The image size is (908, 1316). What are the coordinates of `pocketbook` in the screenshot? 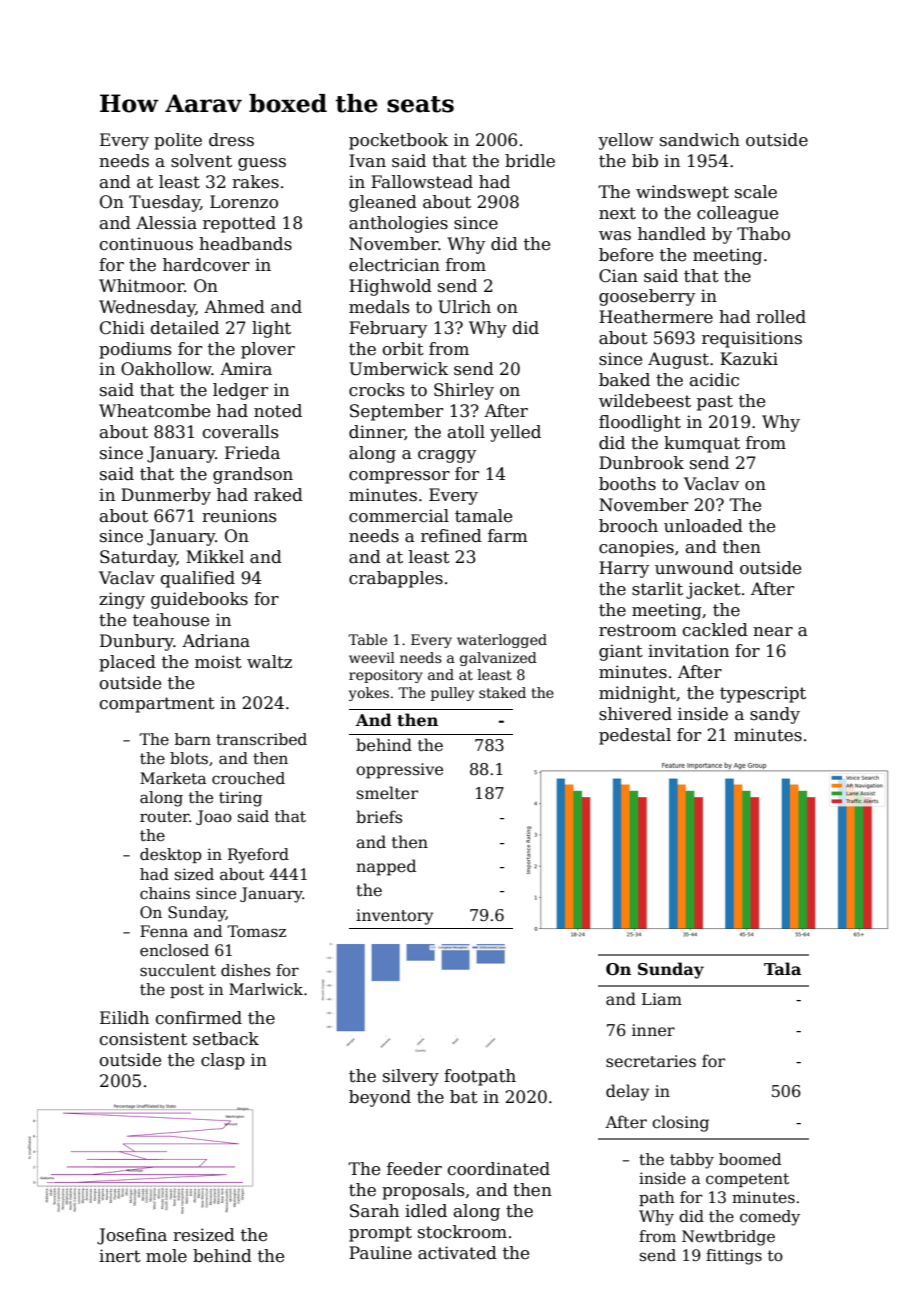 It's located at (398, 141).
